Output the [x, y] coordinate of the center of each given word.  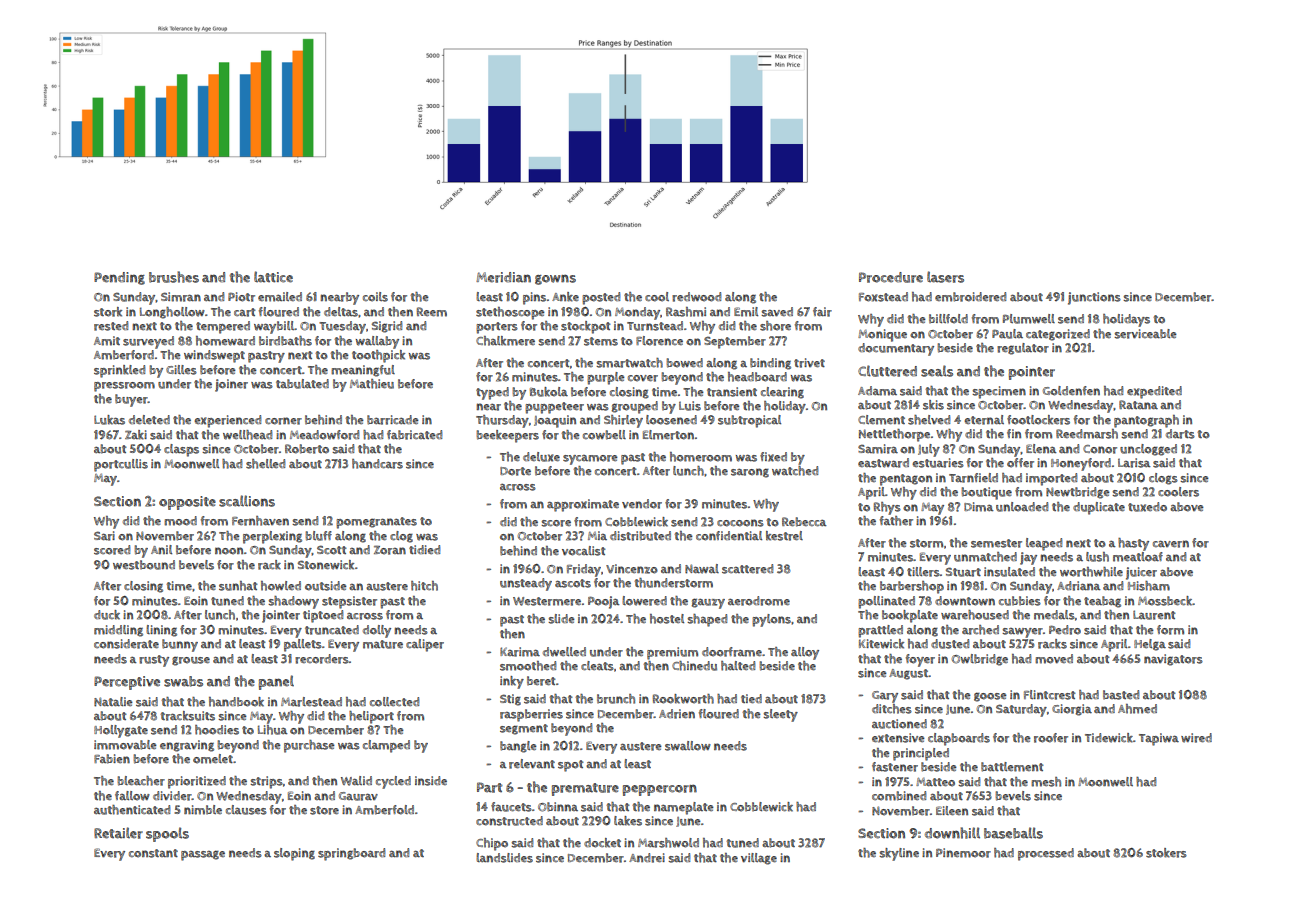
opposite [187, 503]
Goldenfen [1071, 391]
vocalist [584, 551]
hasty [1133, 544]
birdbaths [285, 341]
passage [203, 855]
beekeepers [508, 436]
